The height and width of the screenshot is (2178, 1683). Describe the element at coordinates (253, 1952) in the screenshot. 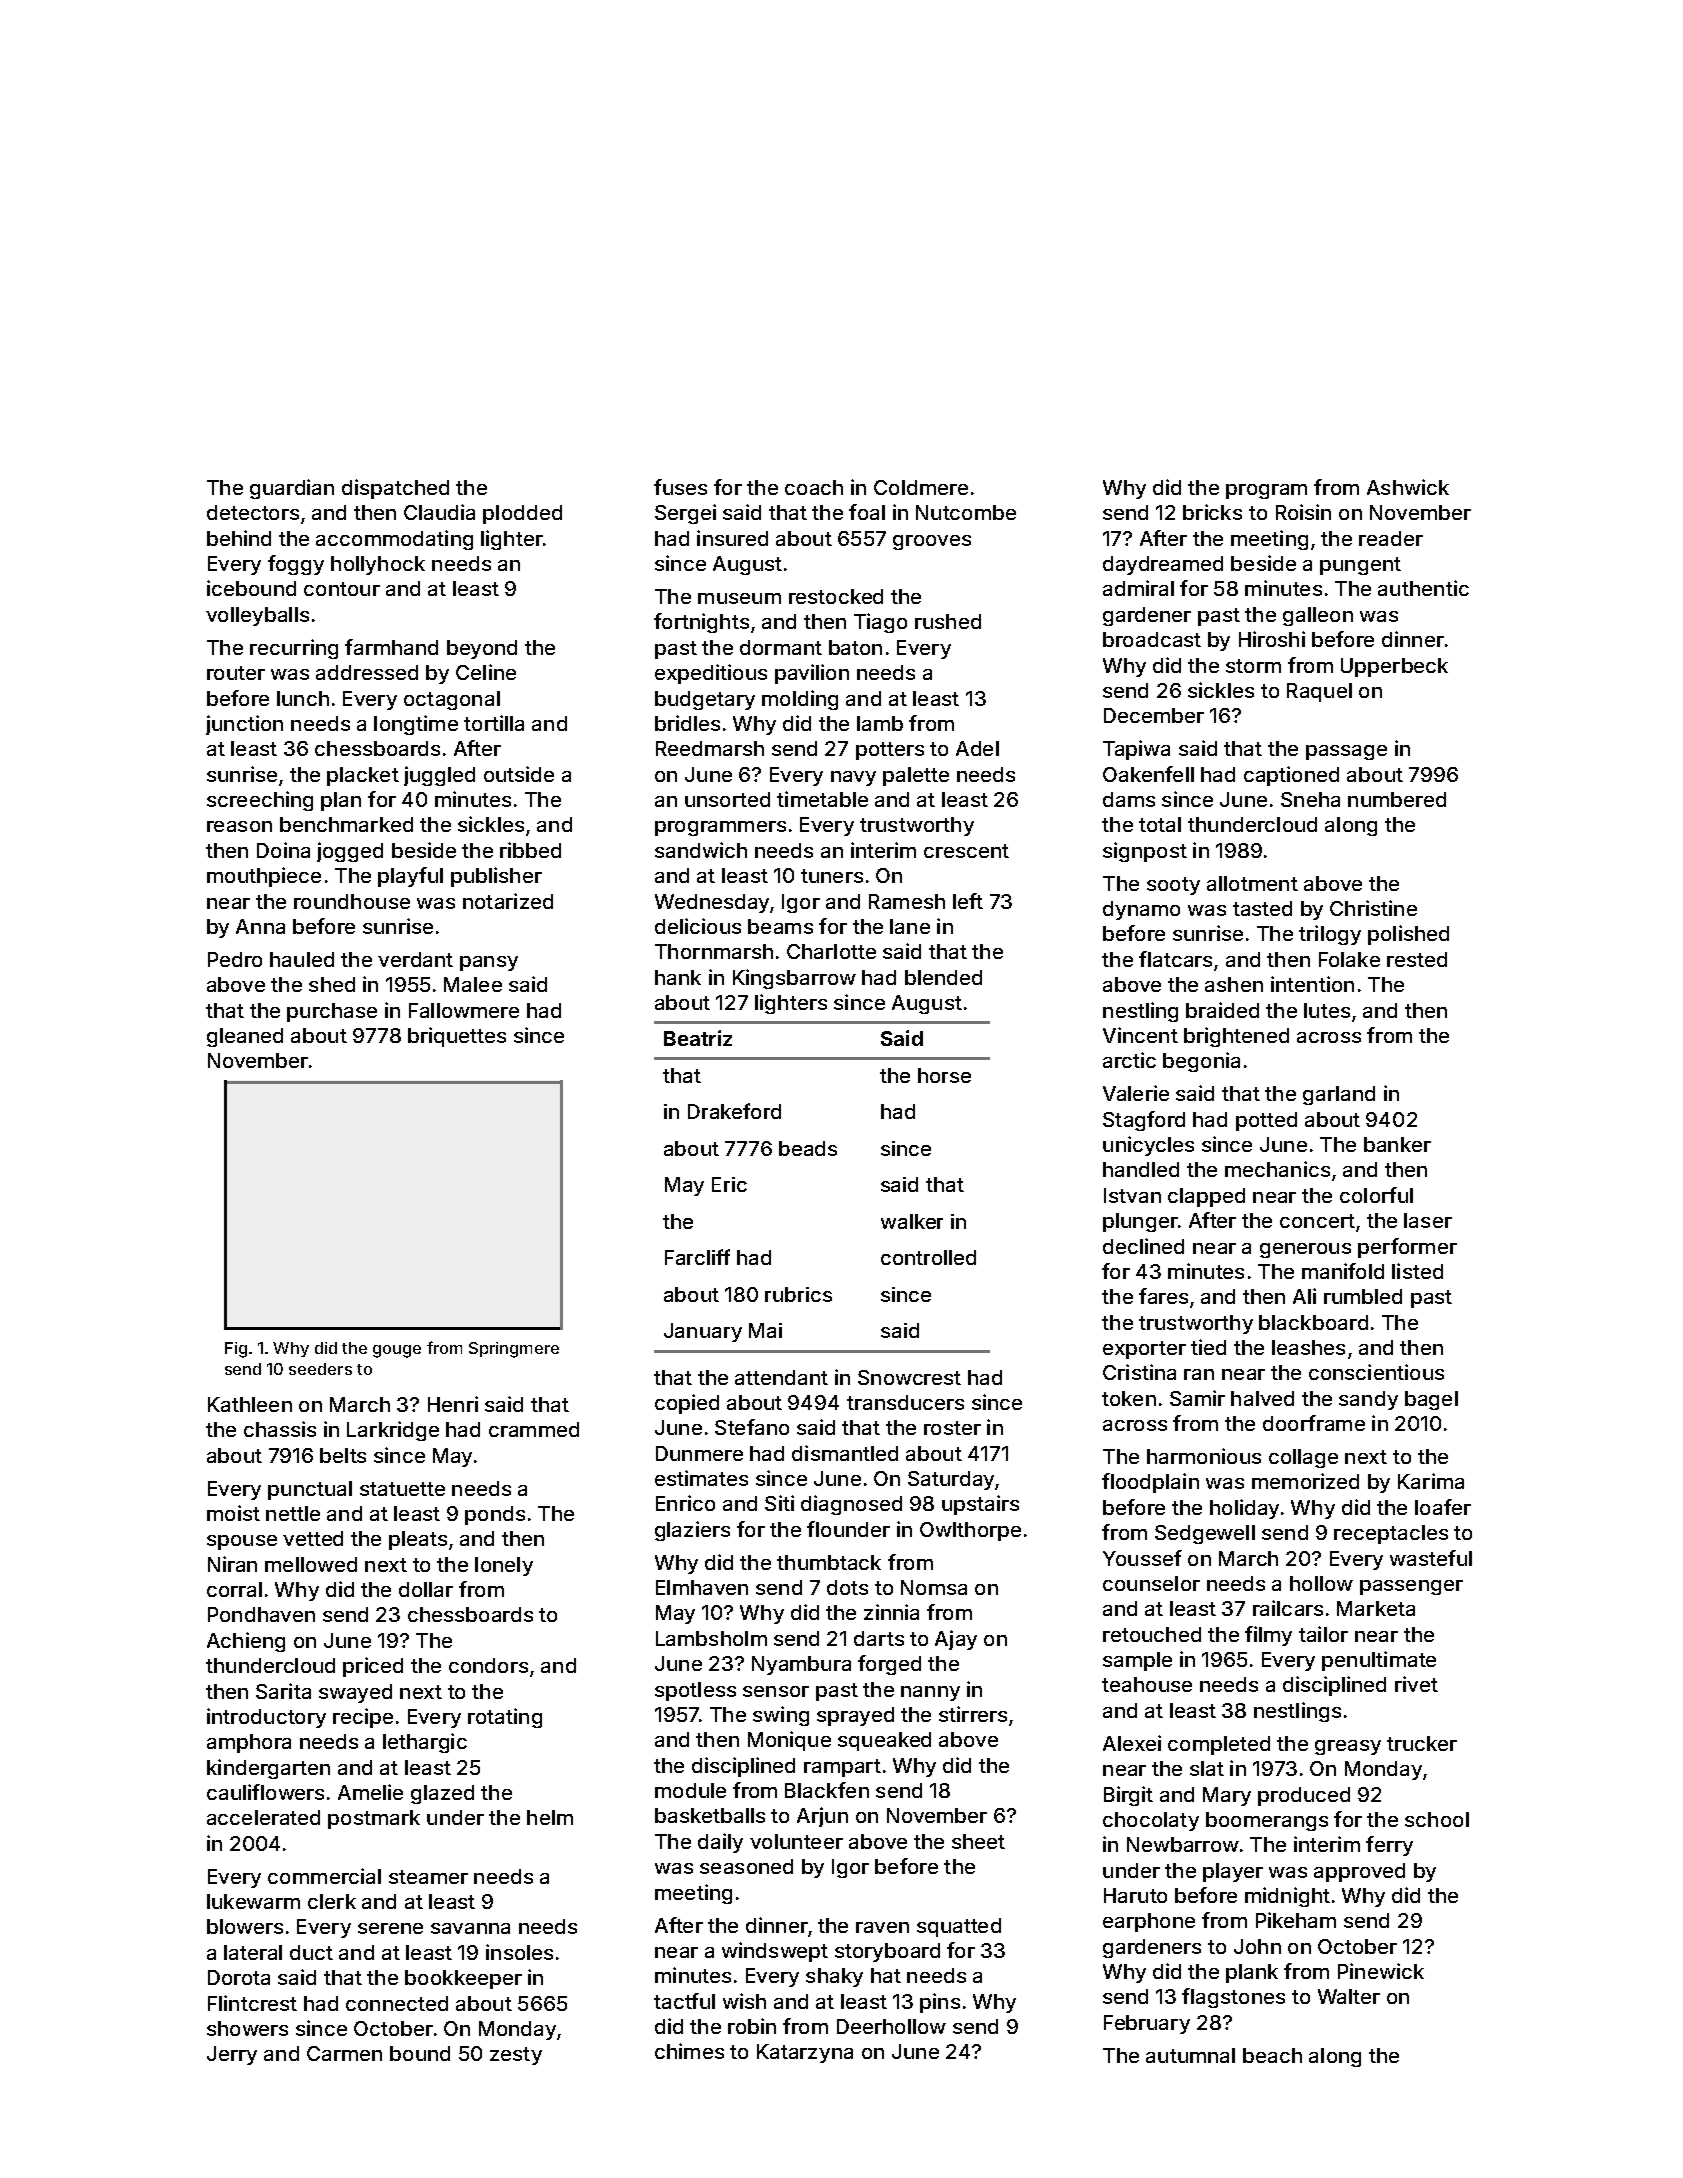

I see `lateral` at that location.
